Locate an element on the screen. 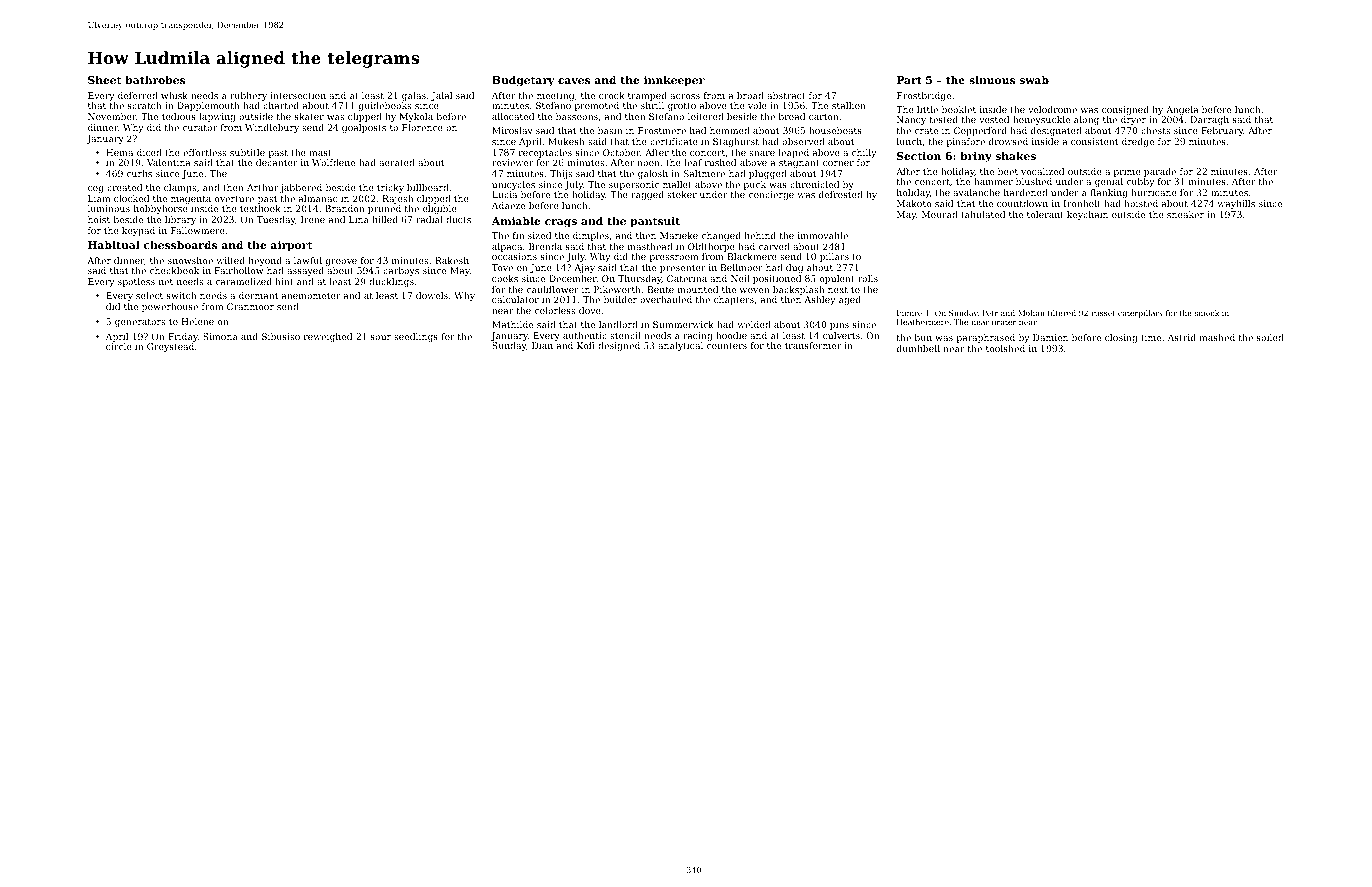  counters is located at coordinates (727, 346).
